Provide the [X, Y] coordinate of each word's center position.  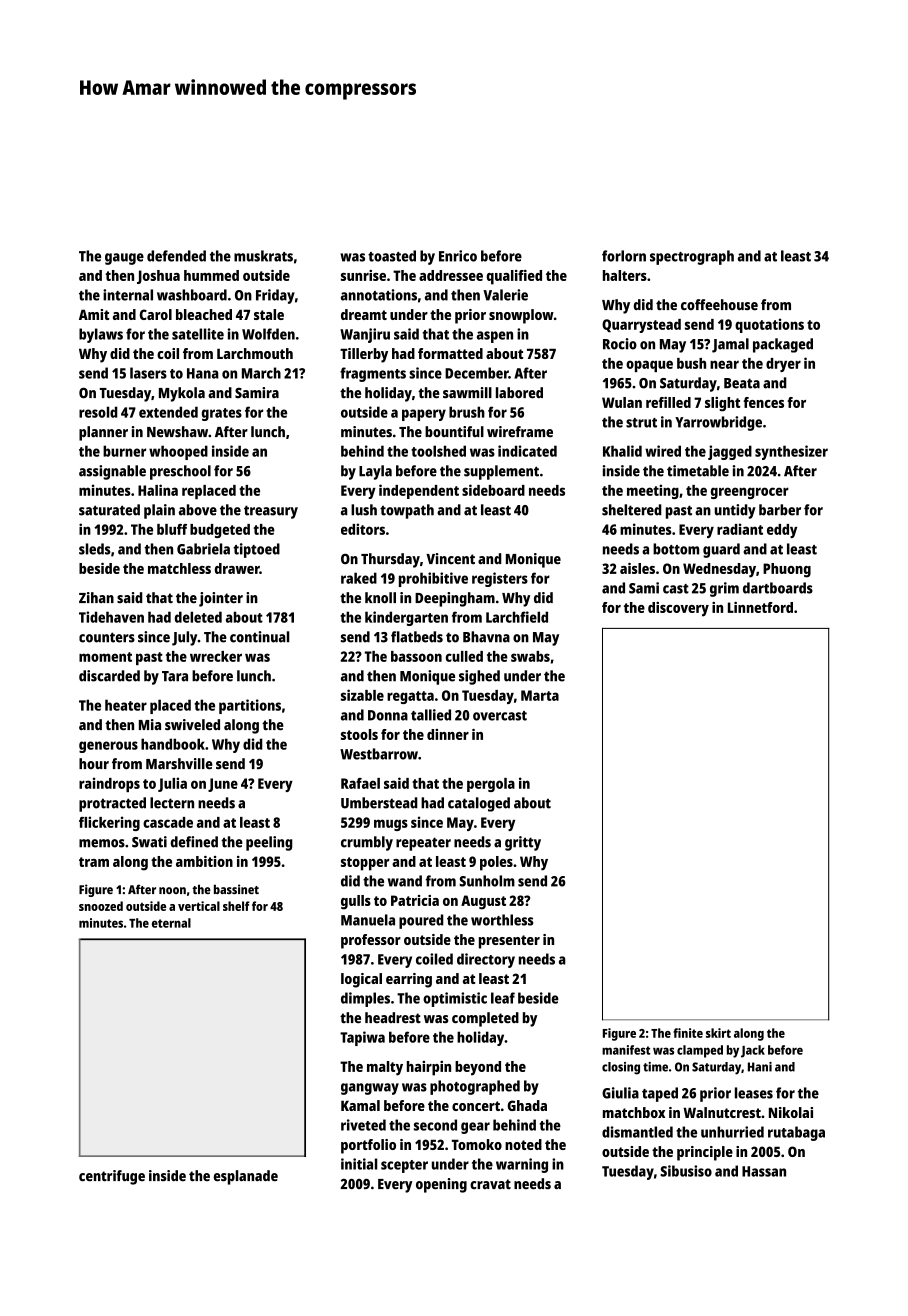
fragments [373, 374]
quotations [769, 325]
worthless [502, 920]
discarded [109, 676]
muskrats [263, 256]
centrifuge [112, 1177]
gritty [523, 843]
